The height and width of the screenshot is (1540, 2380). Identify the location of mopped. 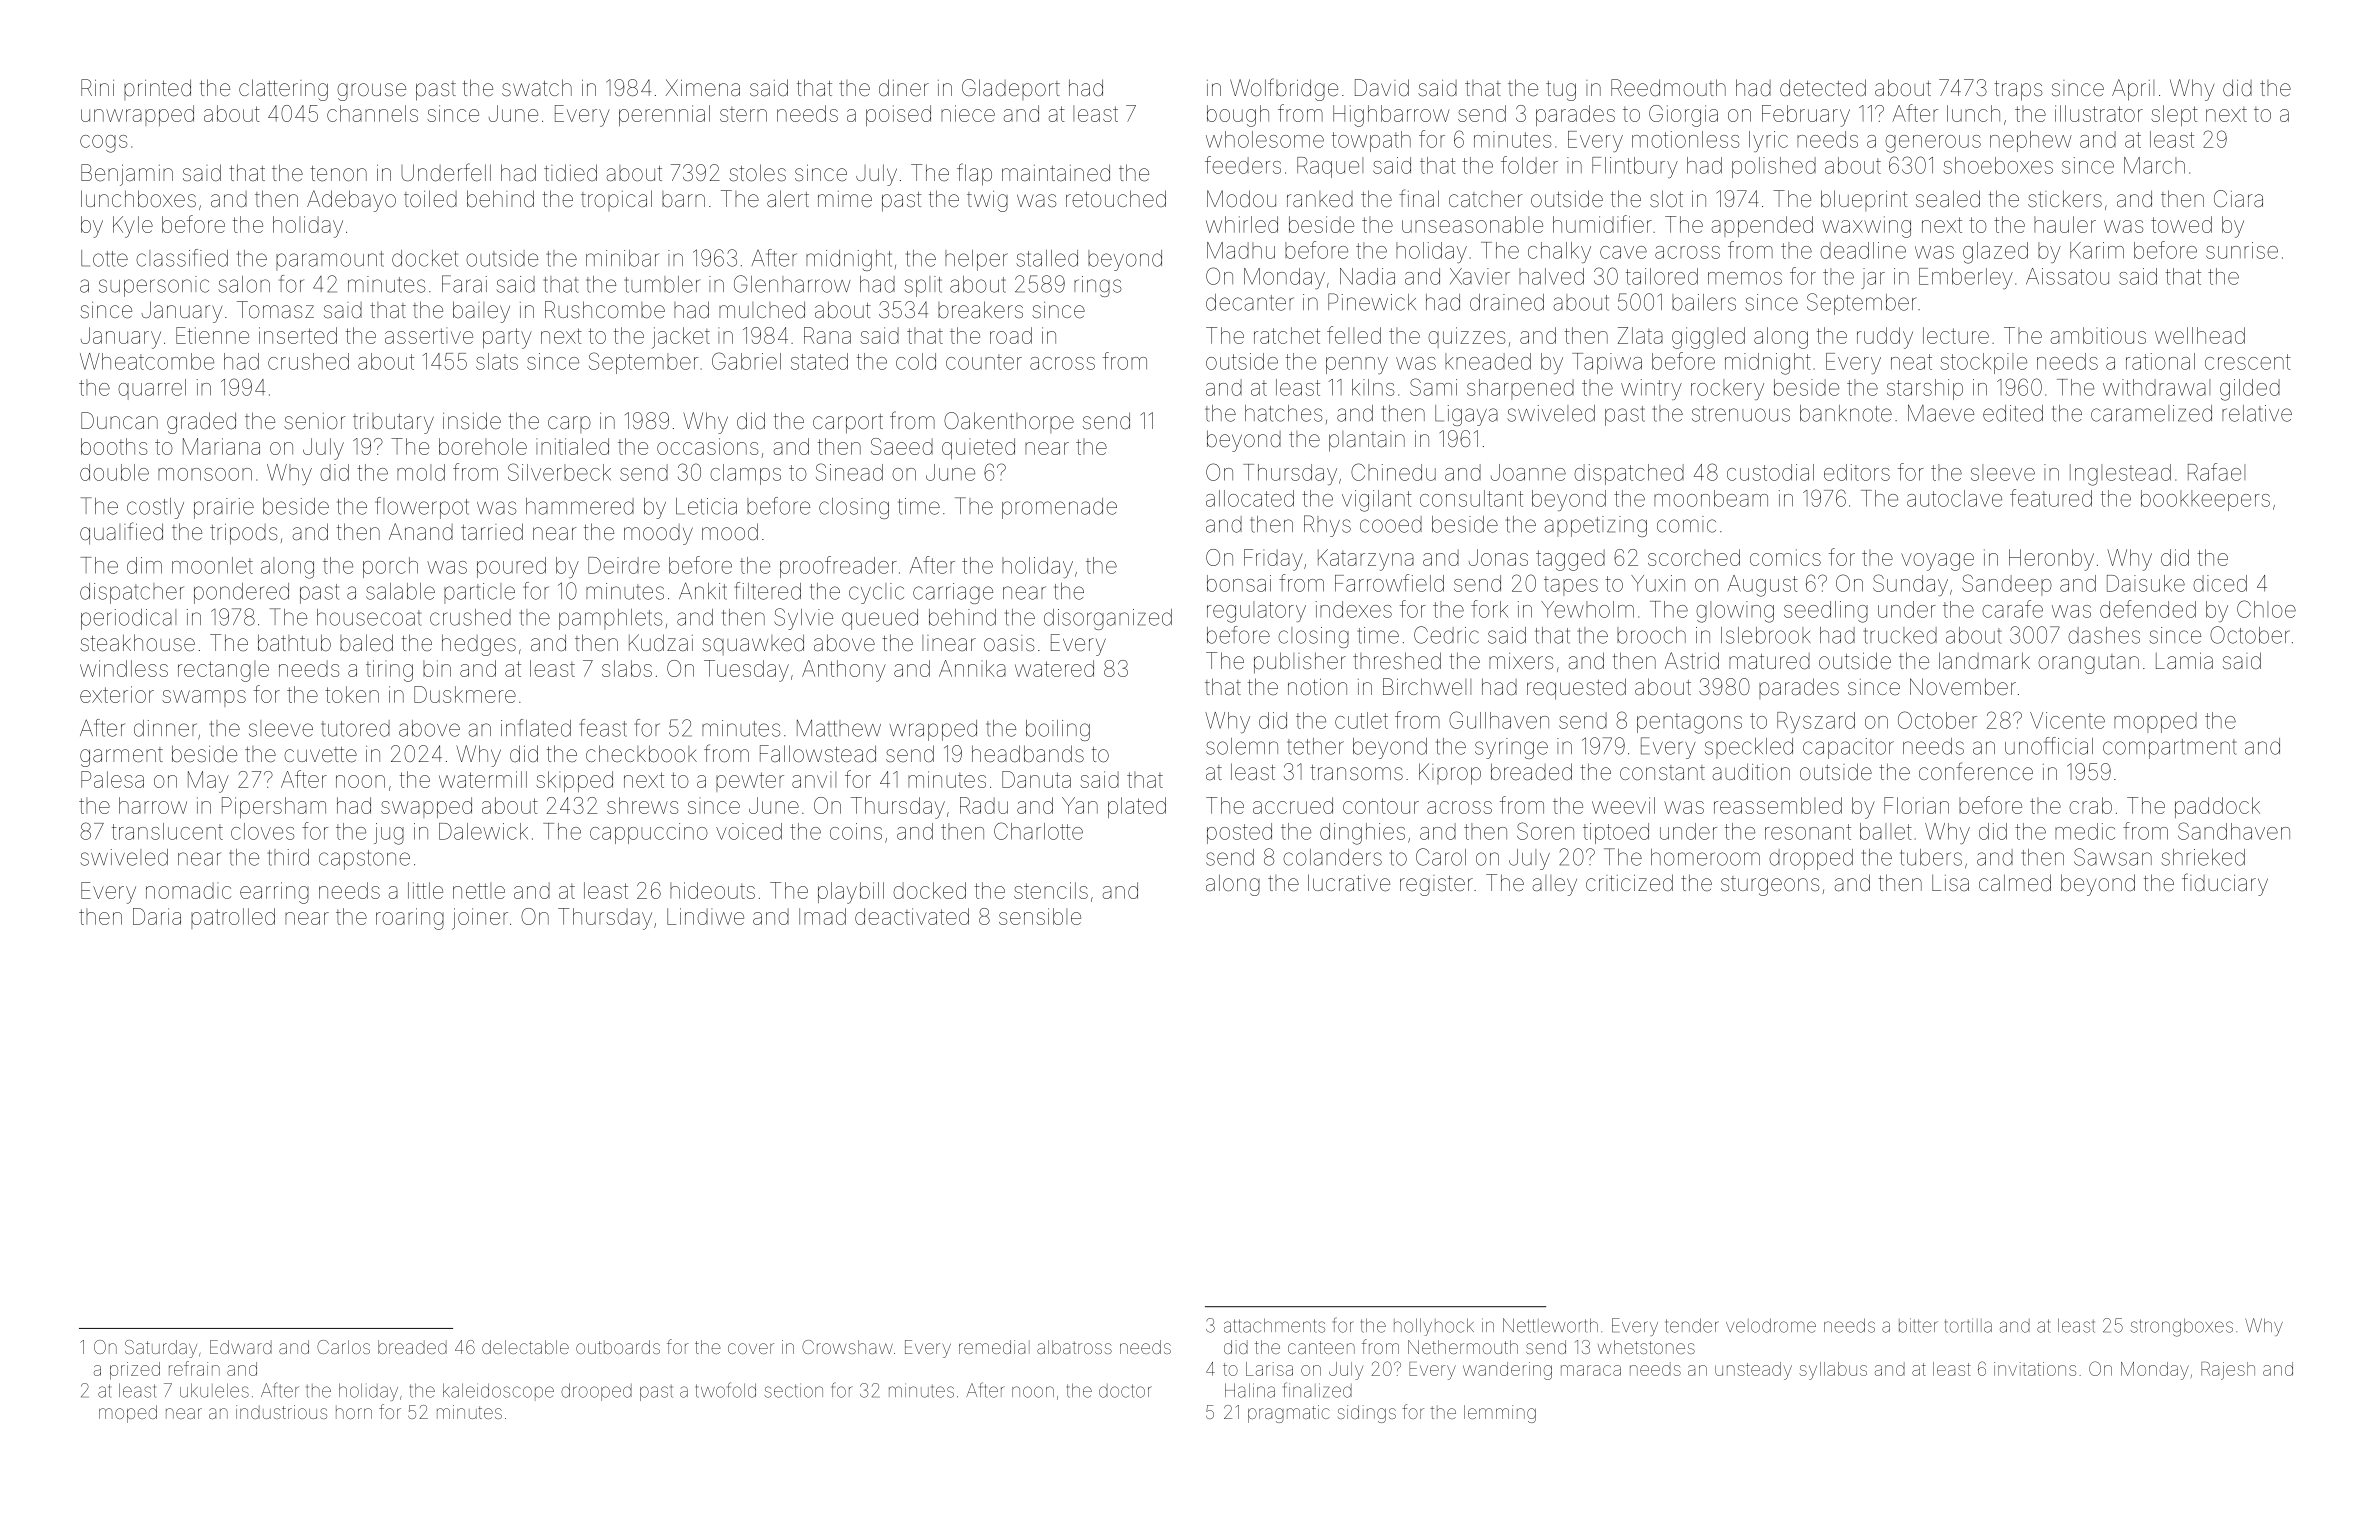
(2155, 722).
